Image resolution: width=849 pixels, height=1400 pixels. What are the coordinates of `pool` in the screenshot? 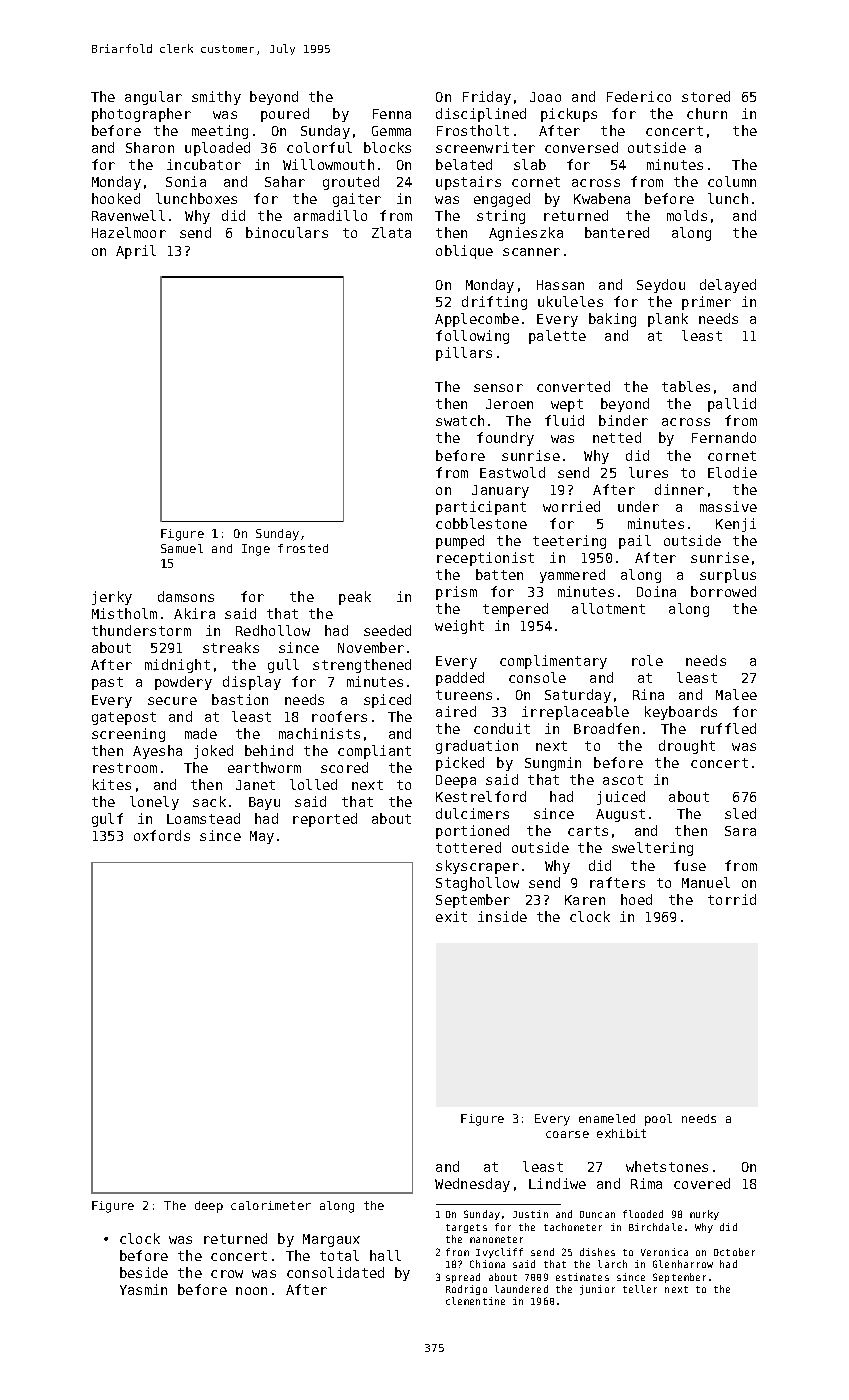 It's located at (658, 1120).
